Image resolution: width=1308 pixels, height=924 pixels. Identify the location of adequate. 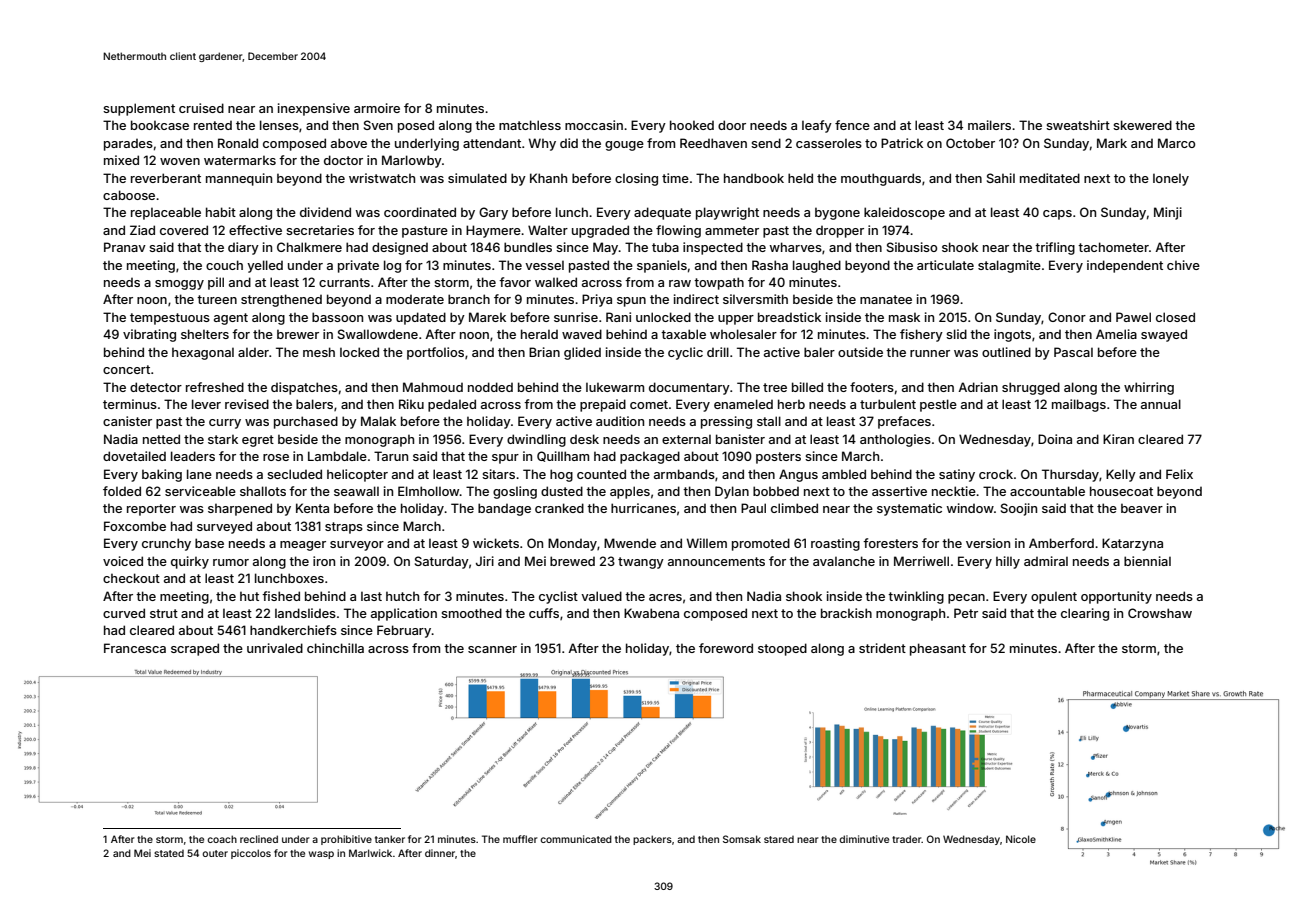
(662, 213).
